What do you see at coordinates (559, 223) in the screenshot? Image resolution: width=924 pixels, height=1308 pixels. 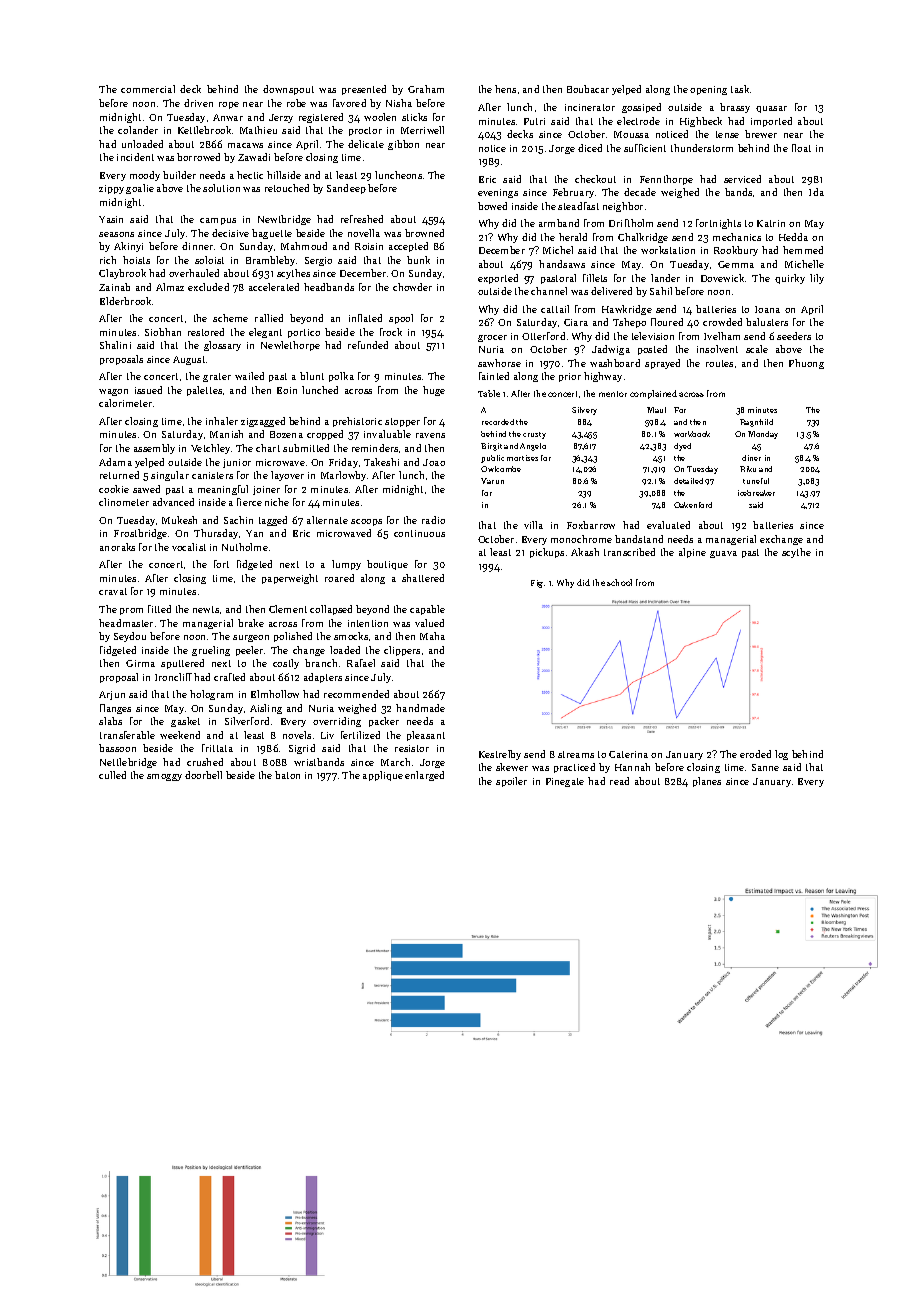 I see `armband` at bounding box center [559, 223].
